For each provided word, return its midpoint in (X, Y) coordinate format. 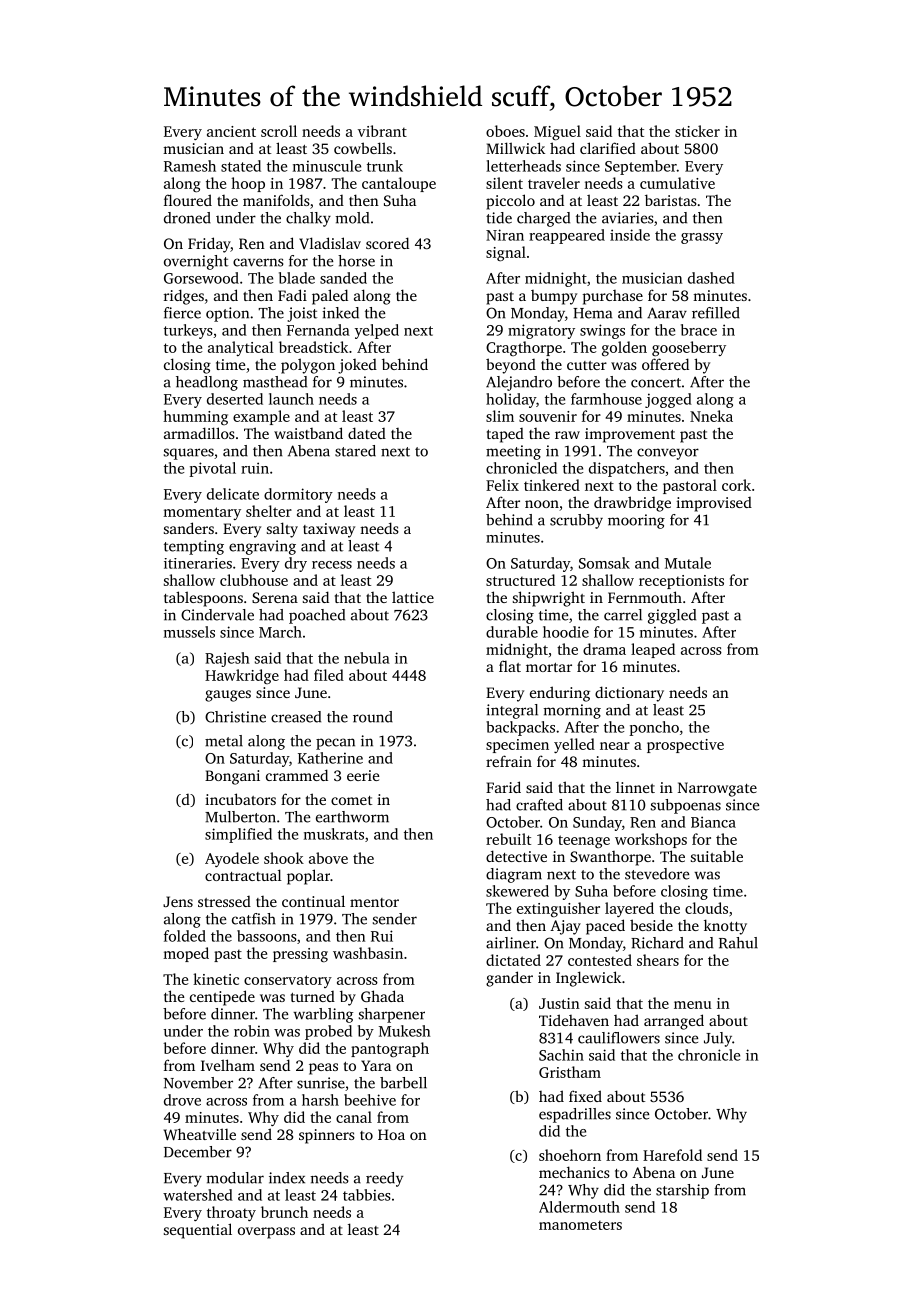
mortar (549, 667)
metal (224, 741)
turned (313, 996)
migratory (541, 331)
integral (512, 711)
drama (604, 649)
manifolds (276, 200)
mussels (189, 632)
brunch (284, 1212)
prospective (685, 746)
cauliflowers (619, 1038)
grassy (702, 238)
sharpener (392, 1015)
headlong (207, 383)
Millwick (515, 148)
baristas (671, 200)
